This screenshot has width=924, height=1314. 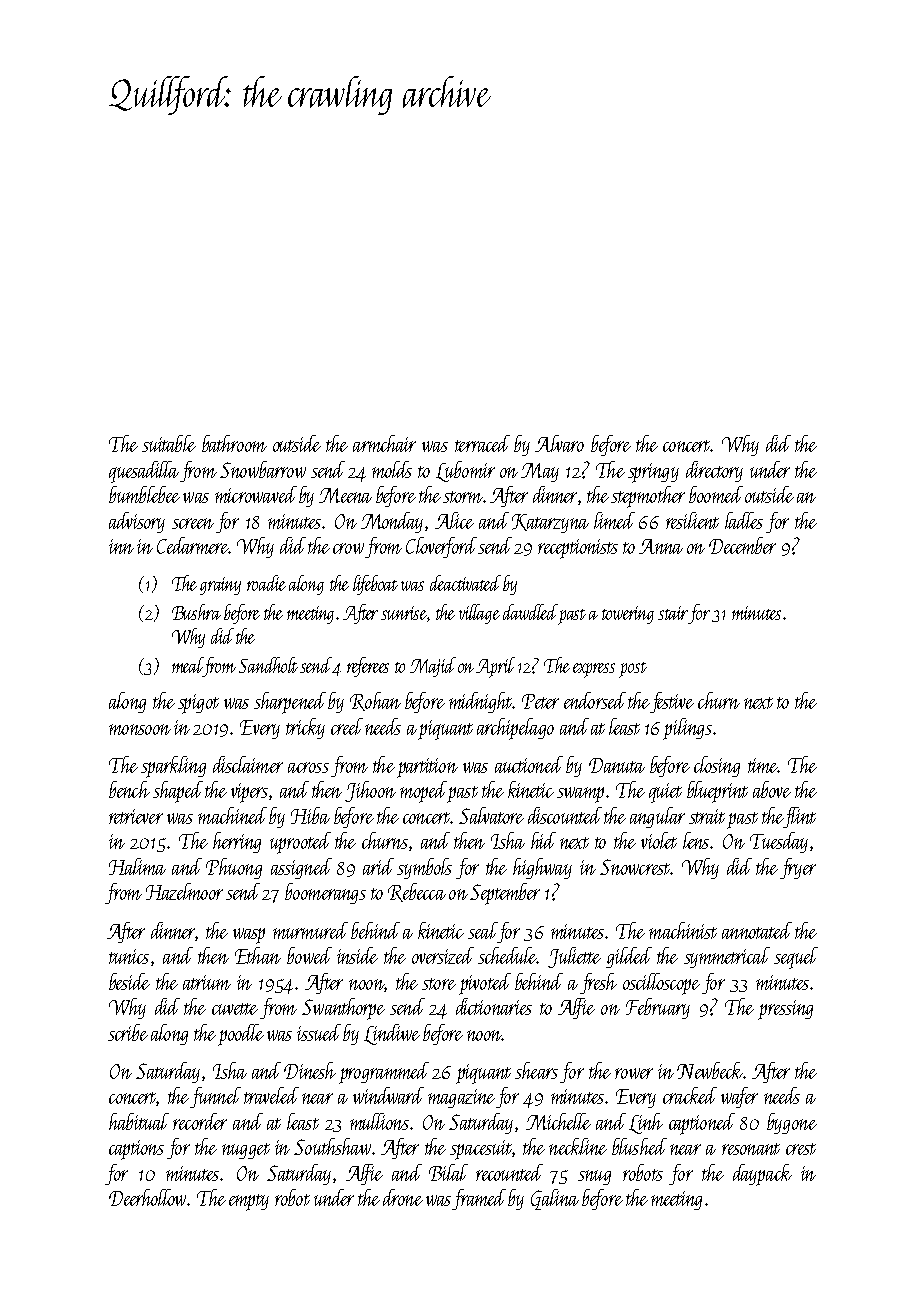 What do you see at coordinates (515, 729) in the screenshot?
I see `archipelago` at bounding box center [515, 729].
